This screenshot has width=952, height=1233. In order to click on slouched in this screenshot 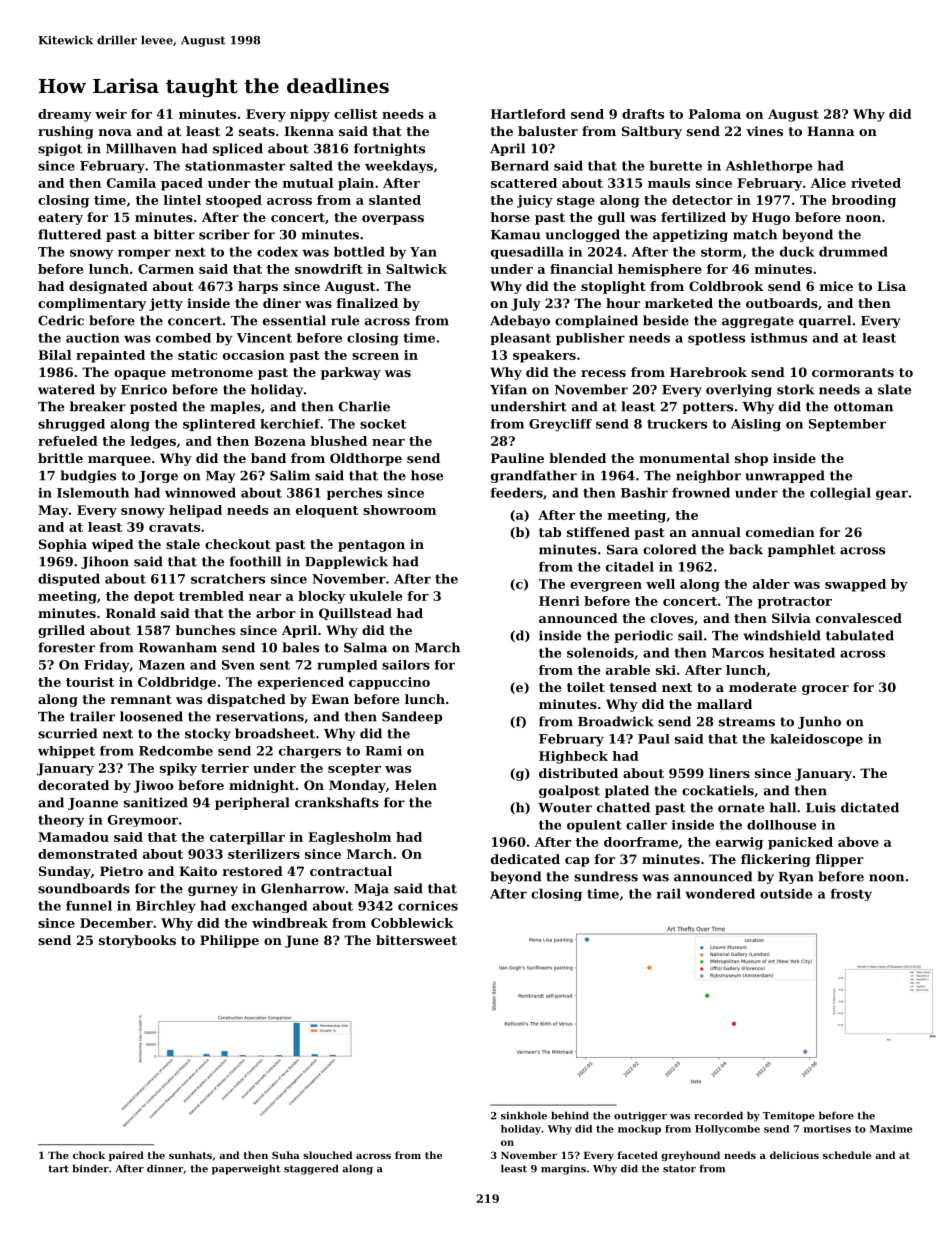, I will do `click(327, 1155)`.
